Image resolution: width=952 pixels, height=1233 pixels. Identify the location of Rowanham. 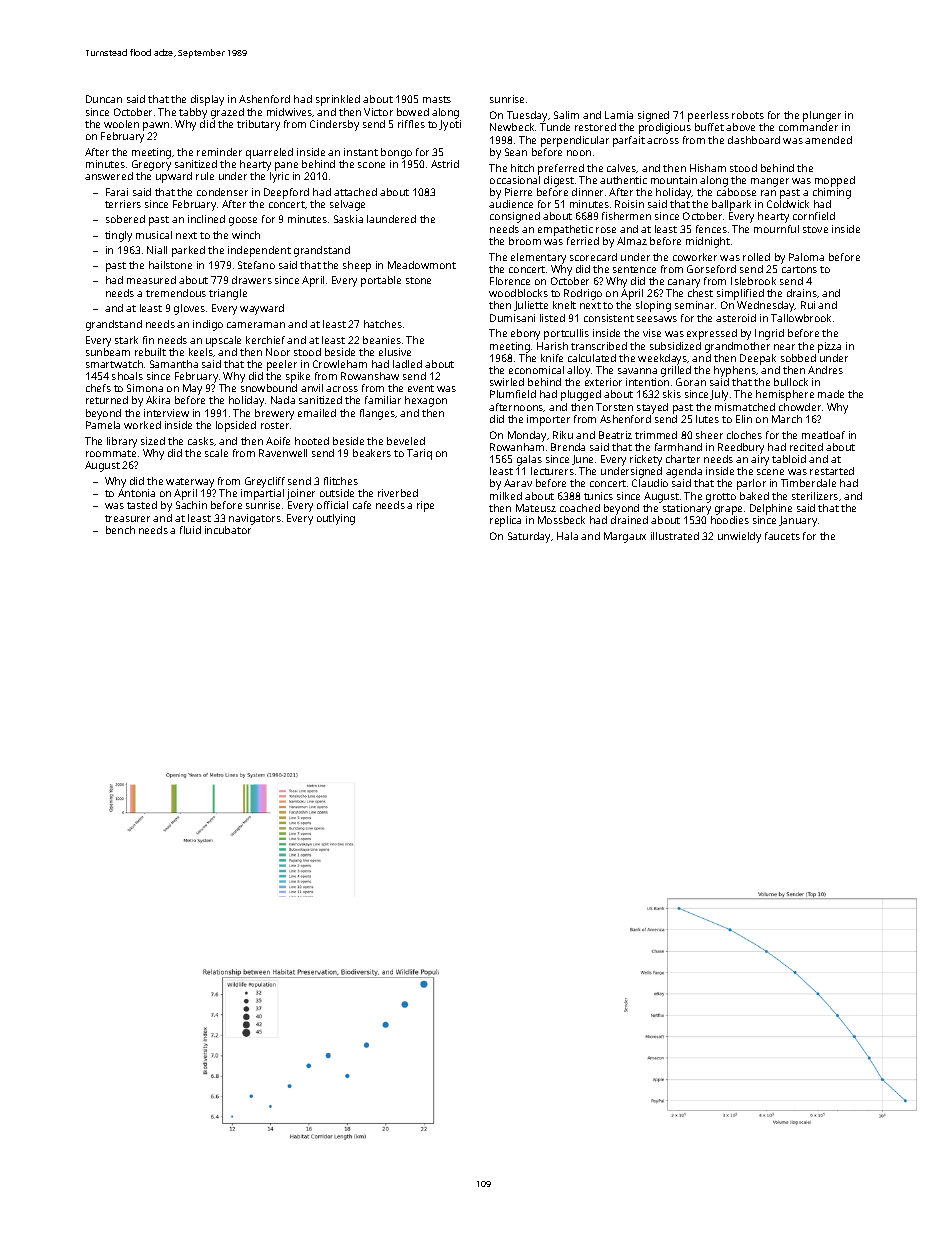
(517, 447).
